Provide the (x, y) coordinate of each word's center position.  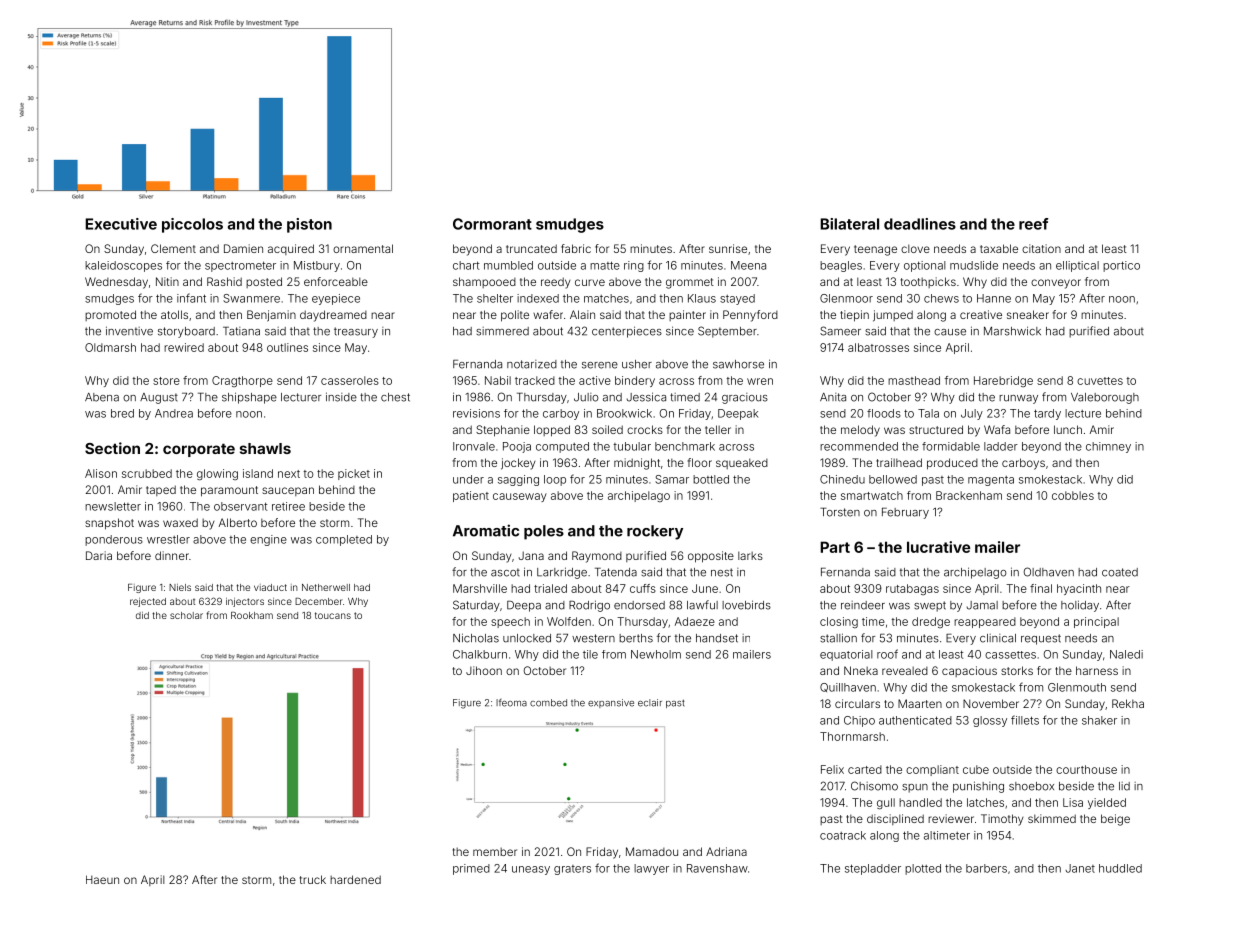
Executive (121, 224)
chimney (1108, 447)
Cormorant (492, 224)
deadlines (920, 224)
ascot (505, 572)
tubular (632, 446)
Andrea (174, 413)
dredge (931, 622)
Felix (832, 769)
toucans (333, 615)
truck (313, 879)
